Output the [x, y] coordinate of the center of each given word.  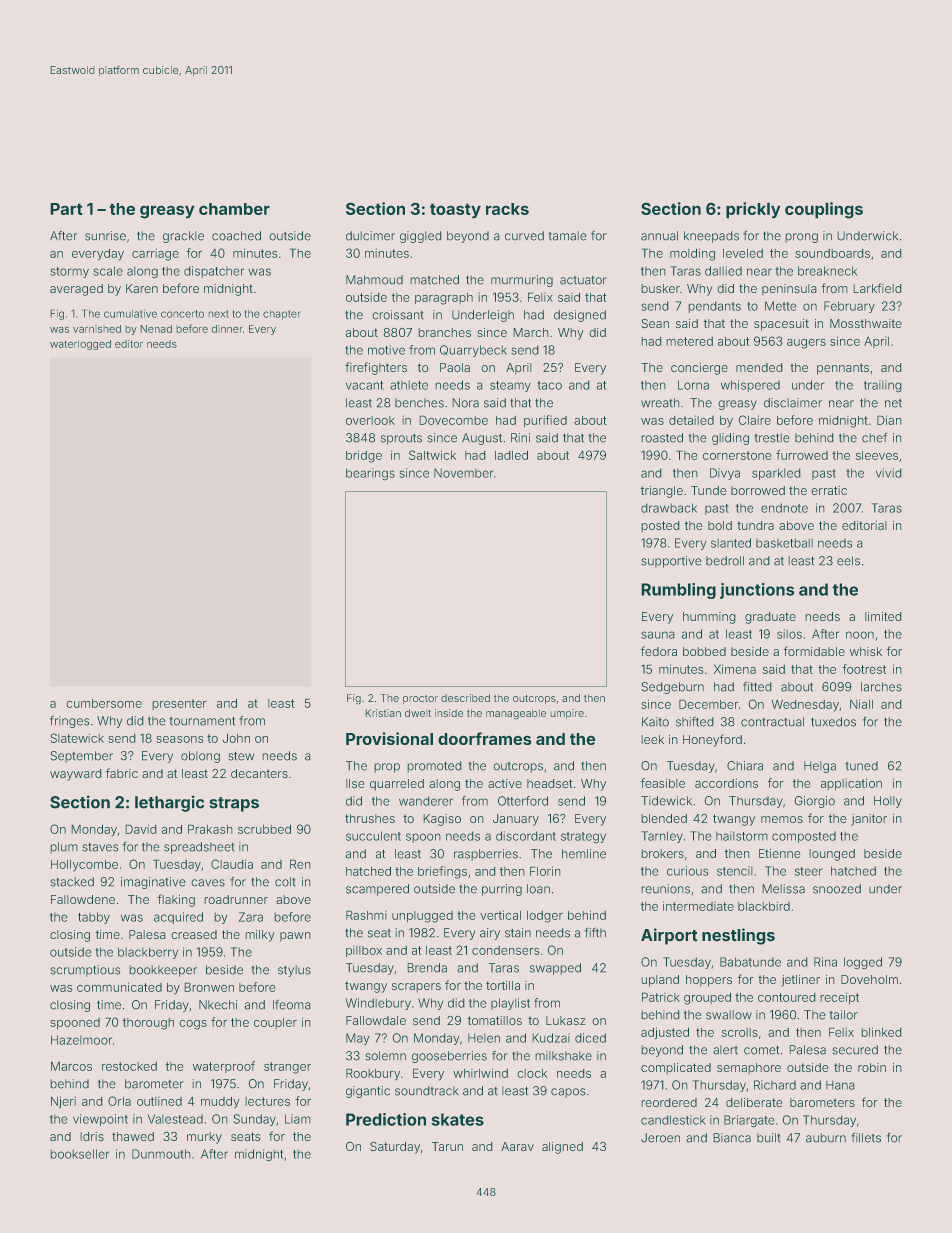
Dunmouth [161, 1154]
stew [241, 756]
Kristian [383, 713]
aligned [562, 1148]
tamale [567, 236]
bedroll [725, 561]
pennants [843, 369]
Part [66, 209]
